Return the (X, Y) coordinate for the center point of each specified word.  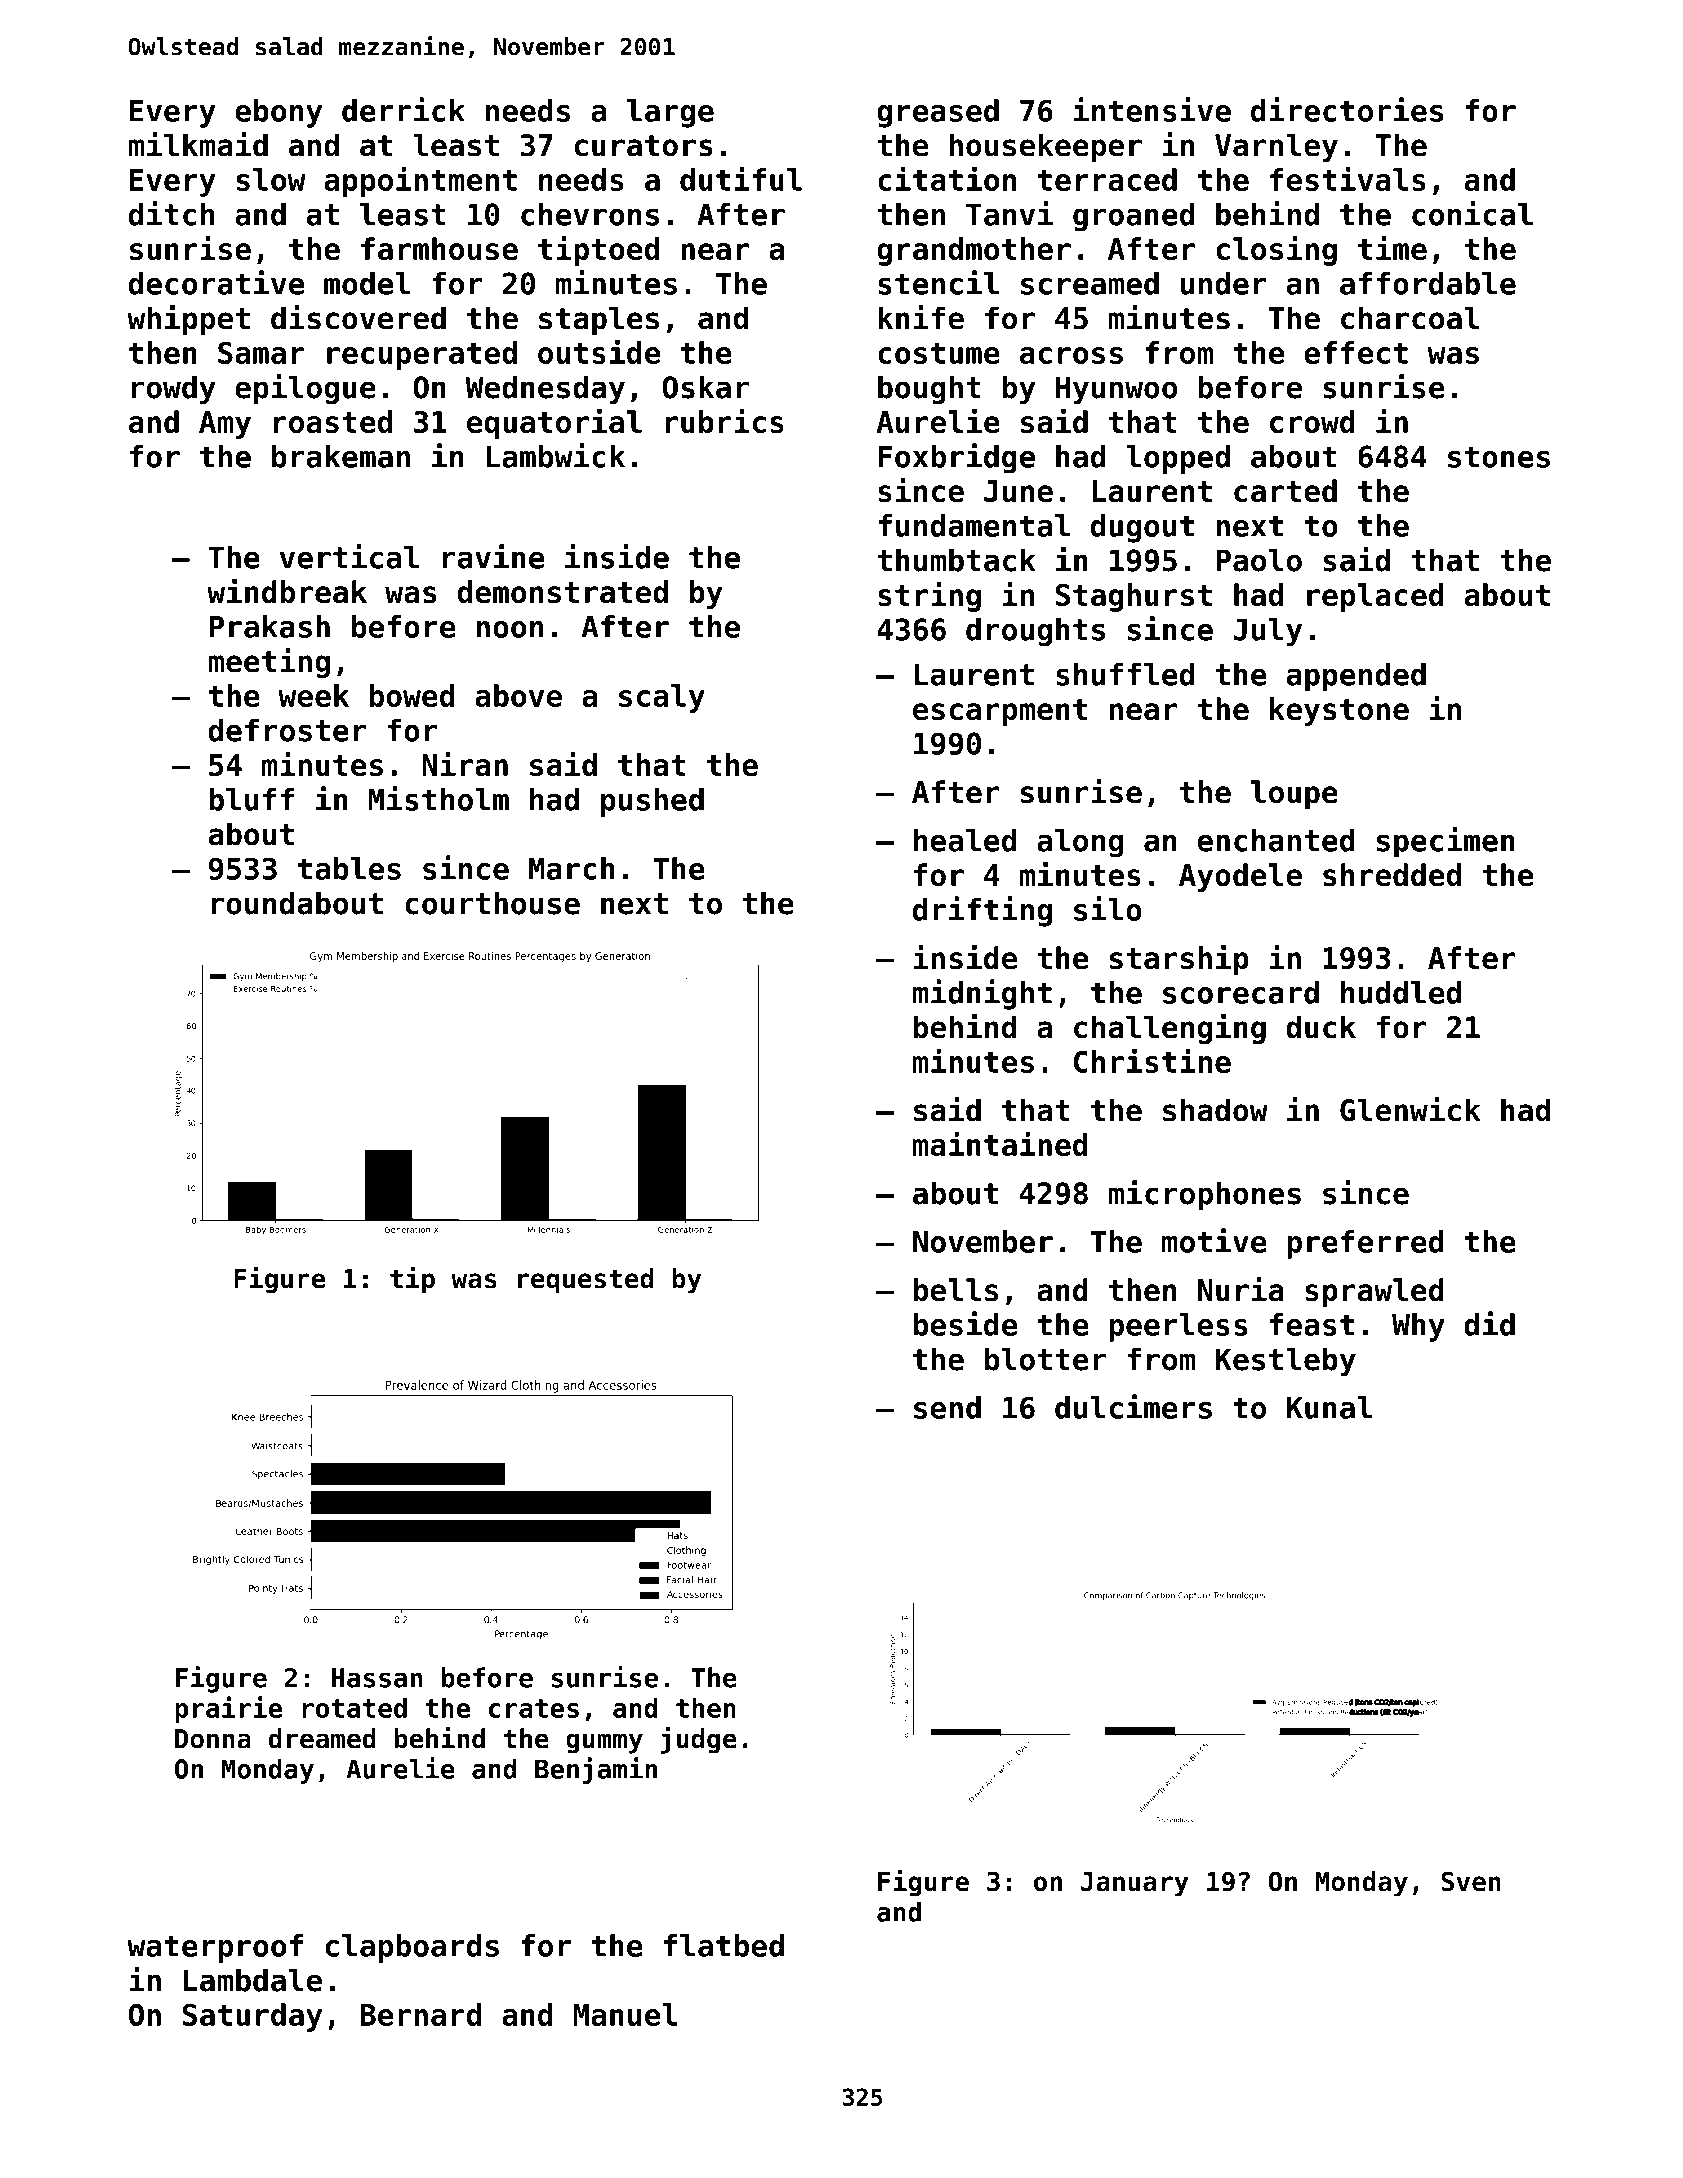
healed (965, 840)
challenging (1170, 1029)
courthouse (492, 903)
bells (956, 1290)
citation (947, 178)
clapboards (412, 1948)
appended (1356, 677)
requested (586, 1281)
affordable (1428, 283)
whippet (188, 320)
